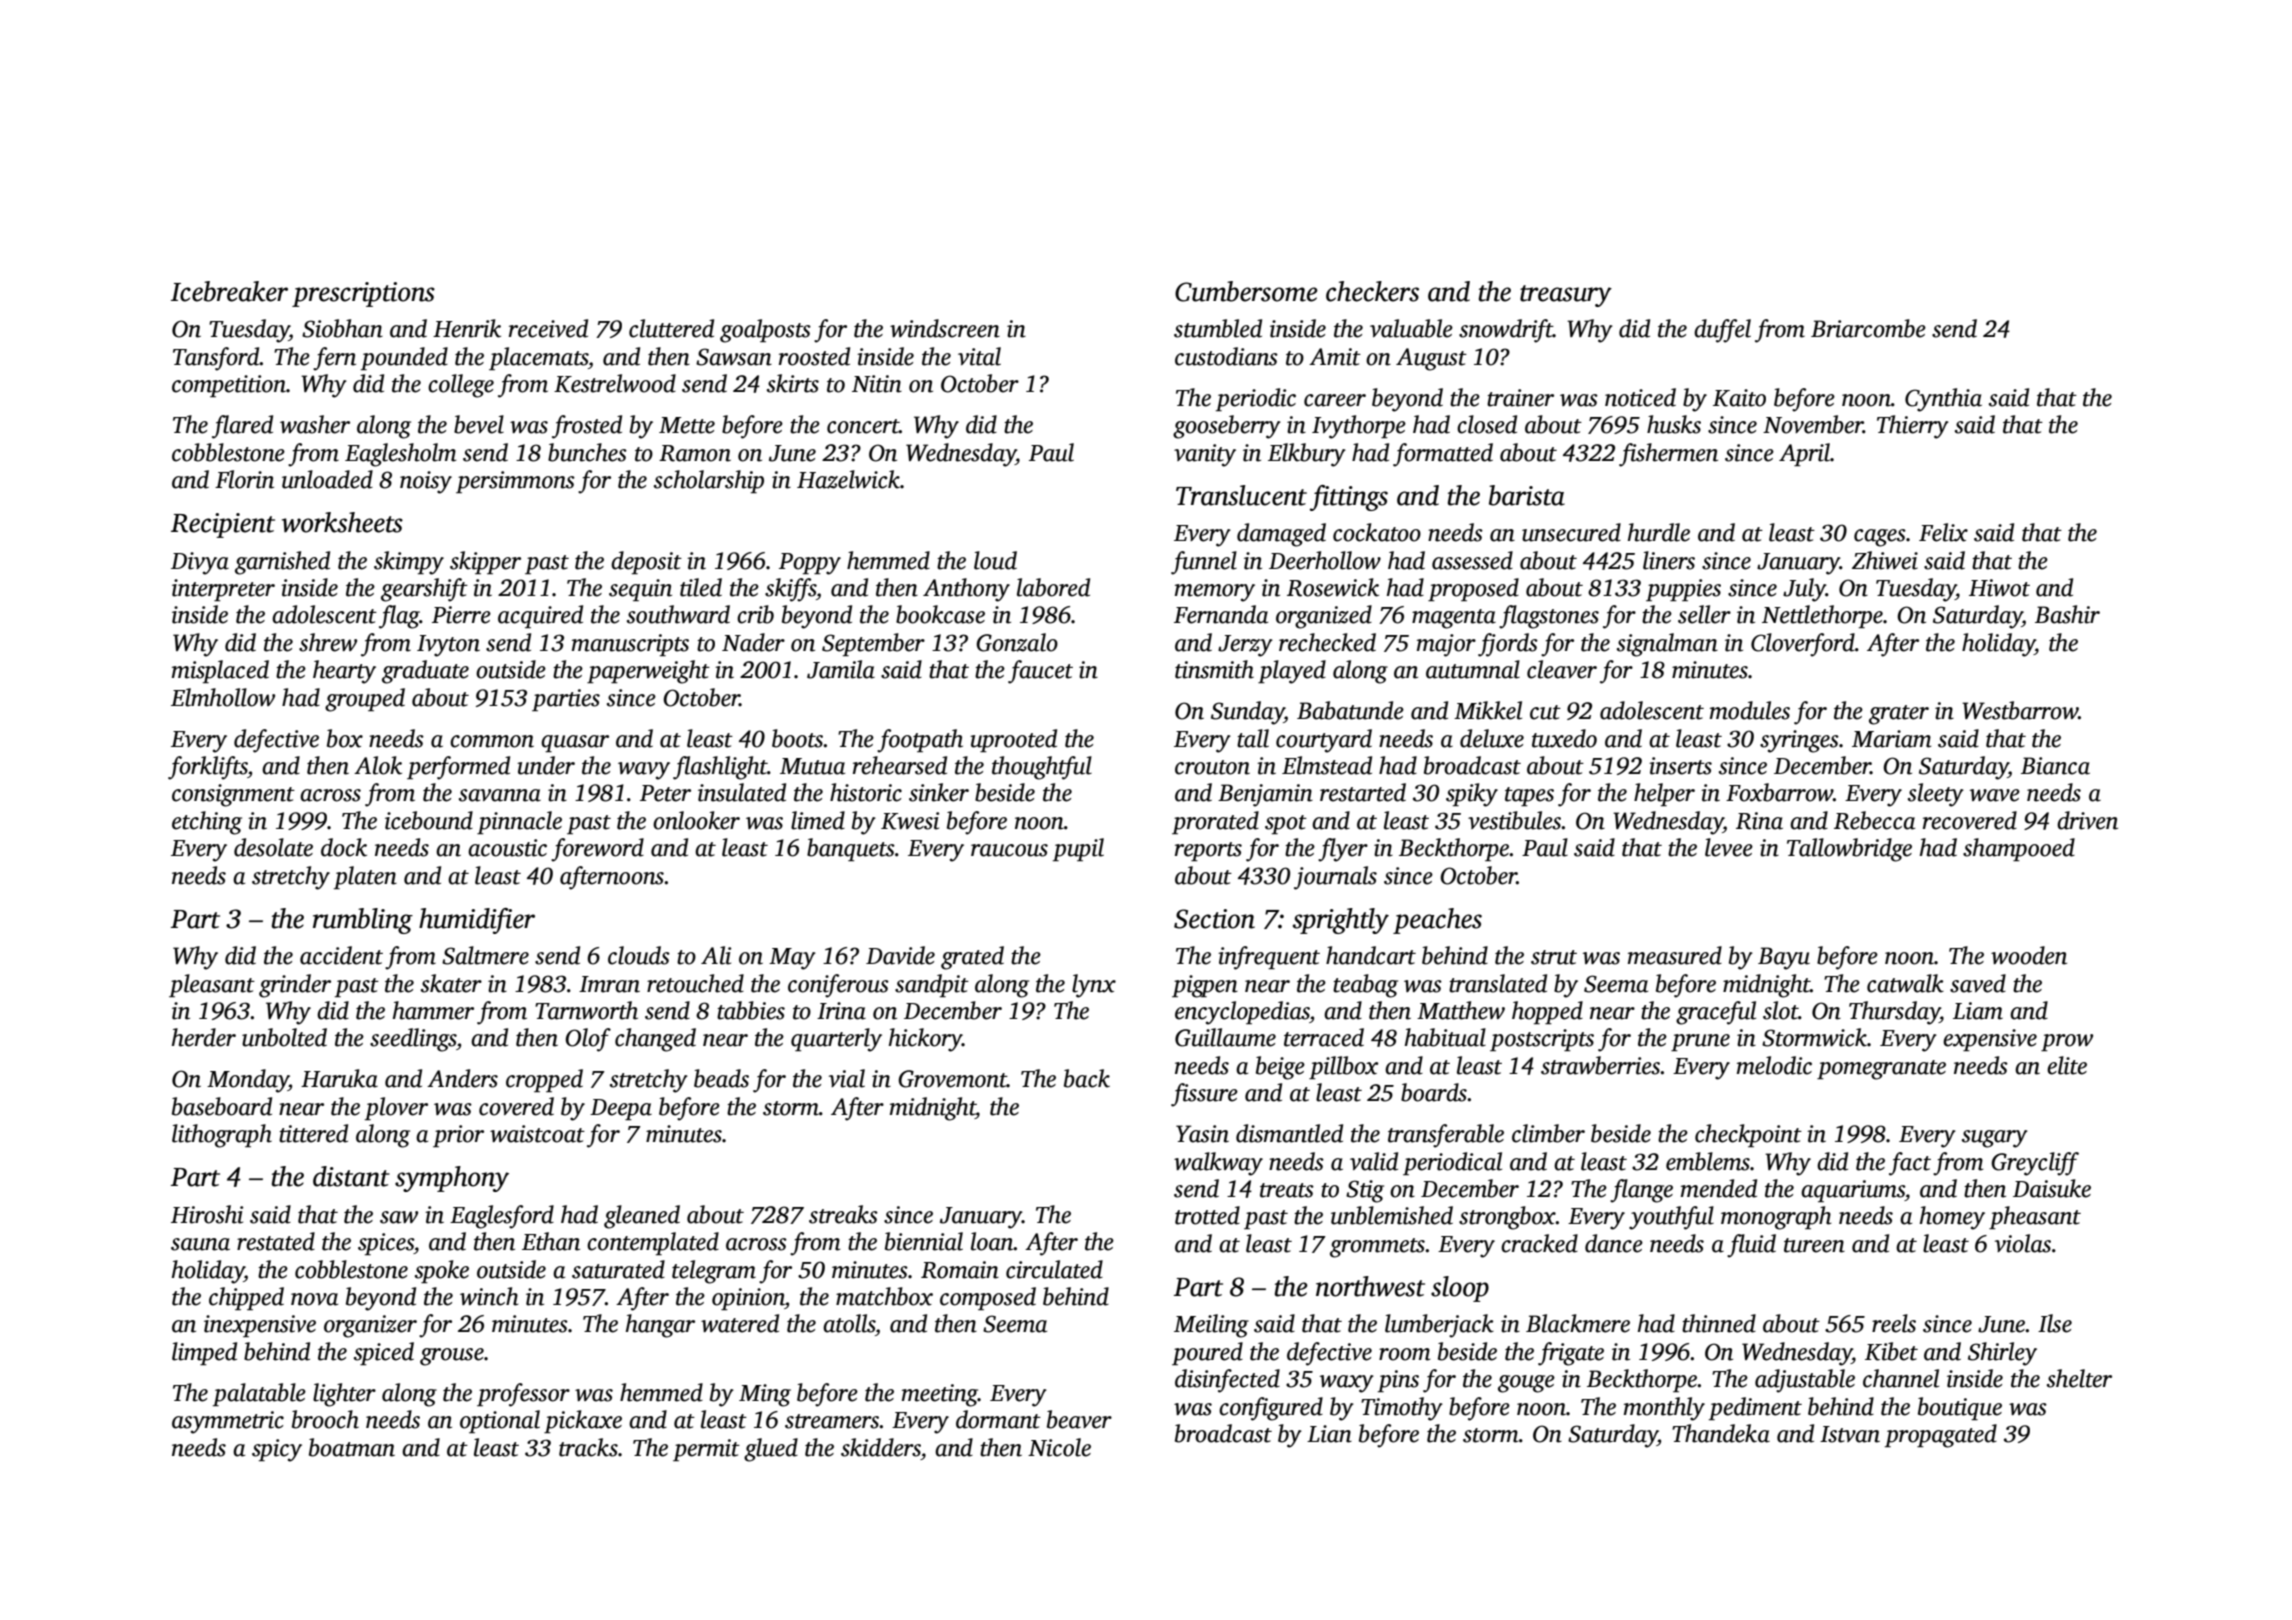 The height and width of the document is (1620, 2292). I want to click on misplaced, so click(220, 671).
